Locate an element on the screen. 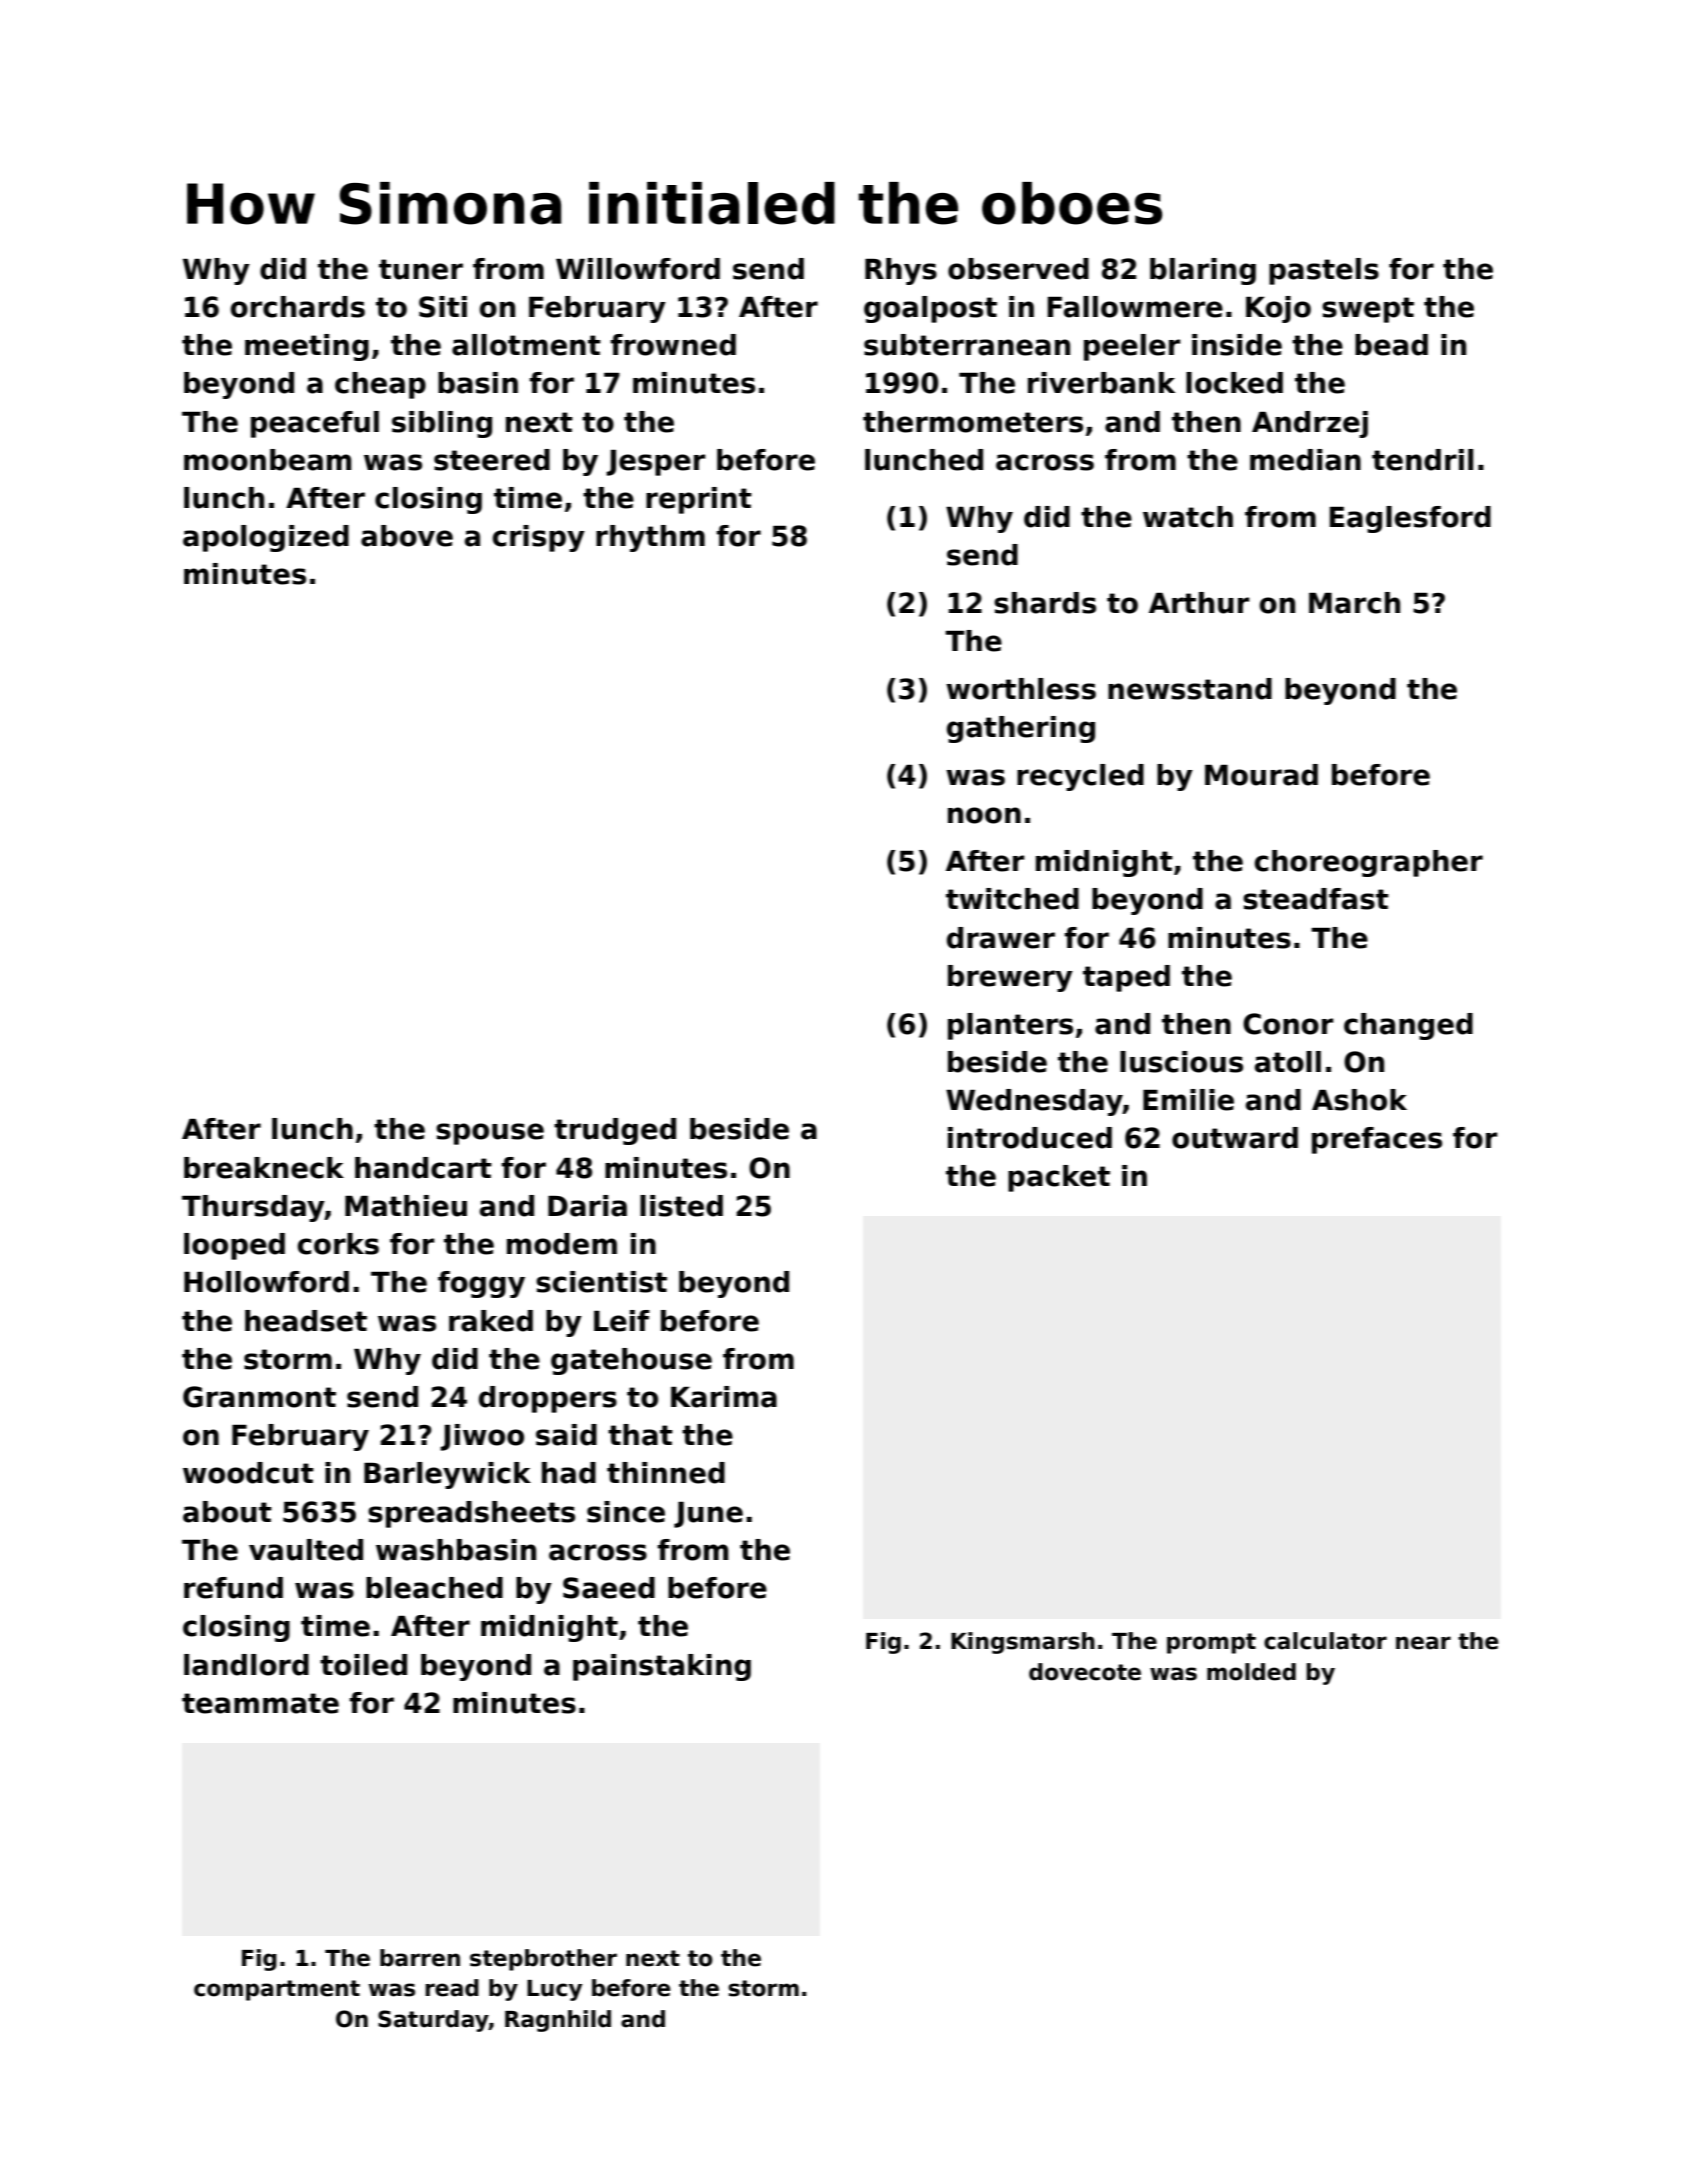 The image size is (1683, 2178). Willowford is located at coordinates (638, 269).
